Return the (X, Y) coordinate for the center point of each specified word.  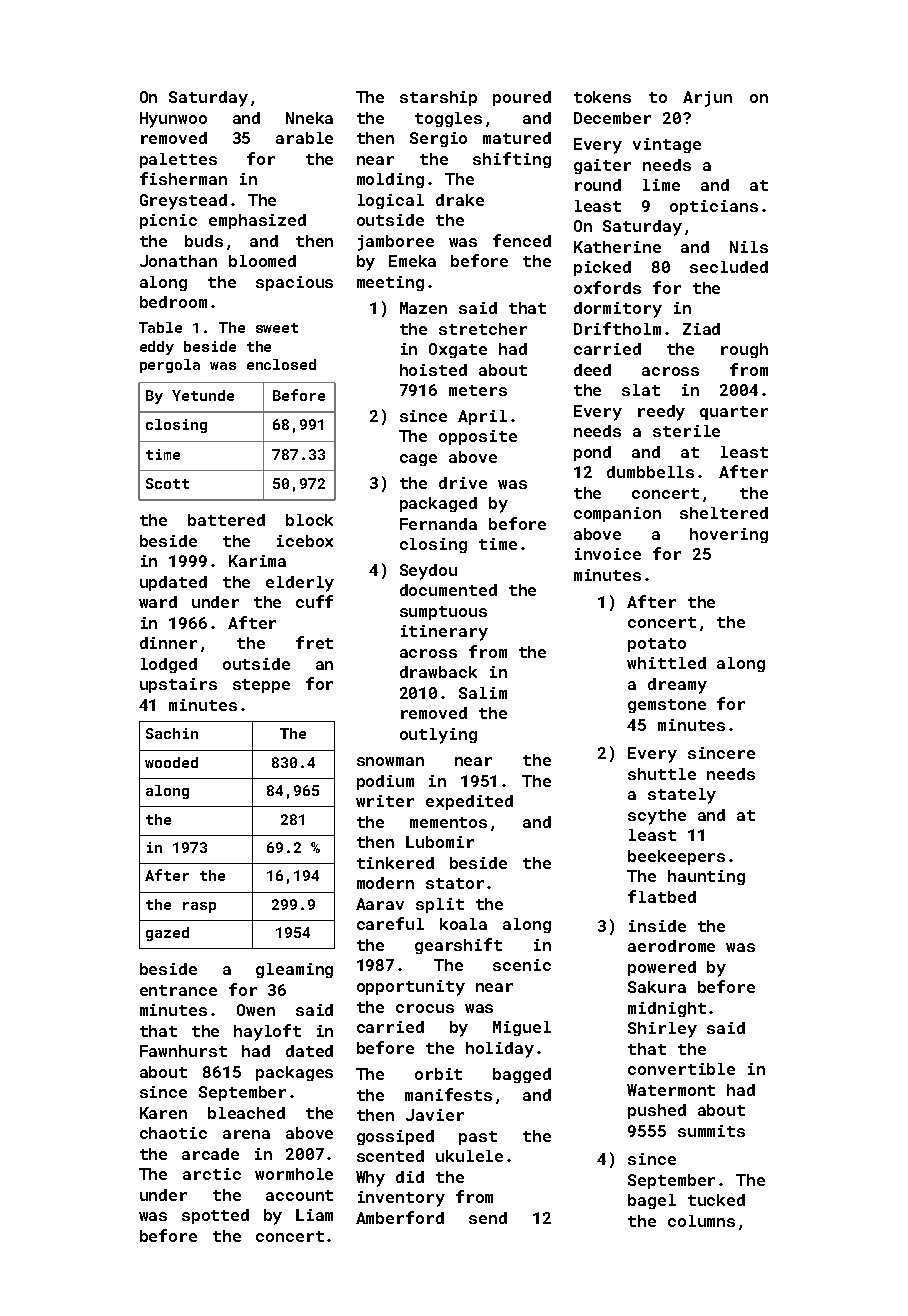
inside (657, 926)
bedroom (173, 302)
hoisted (433, 370)
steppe (261, 686)
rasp (199, 907)
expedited (469, 802)
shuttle (662, 774)
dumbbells (650, 472)
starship (438, 98)
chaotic (173, 1133)
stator (455, 883)
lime (661, 185)
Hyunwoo (173, 120)
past (478, 1138)
